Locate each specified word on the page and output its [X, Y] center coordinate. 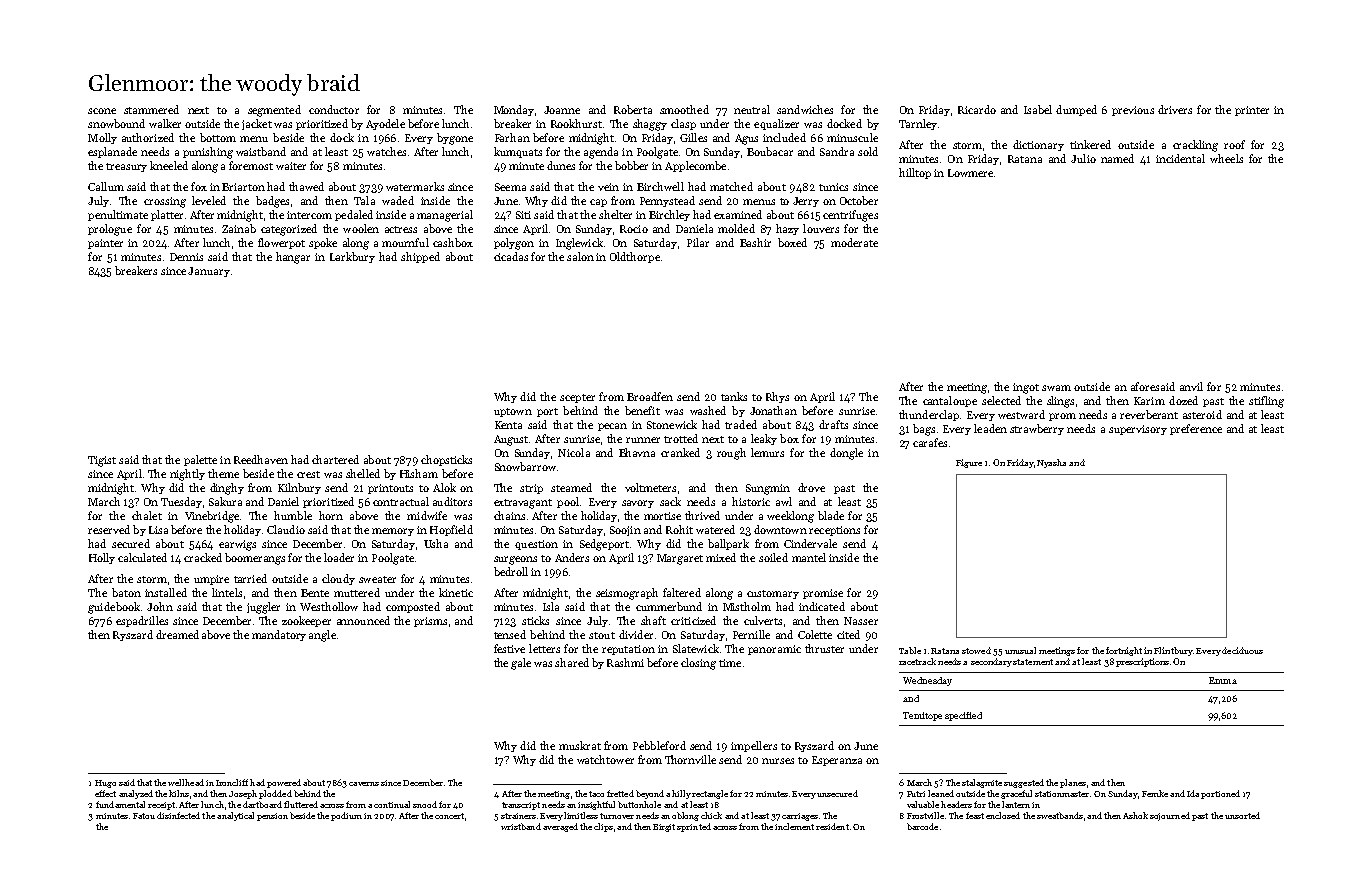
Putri [916, 794]
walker [165, 123]
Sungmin [768, 489]
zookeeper [306, 621]
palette [200, 460]
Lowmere [970, 173]
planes [1073, 783]
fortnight [1124, 651]
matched [731, 186]
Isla [551, 606]
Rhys [777, 397]
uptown [513, 412]
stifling [1266, 402]
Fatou [144, 816]
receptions [834, 531]
